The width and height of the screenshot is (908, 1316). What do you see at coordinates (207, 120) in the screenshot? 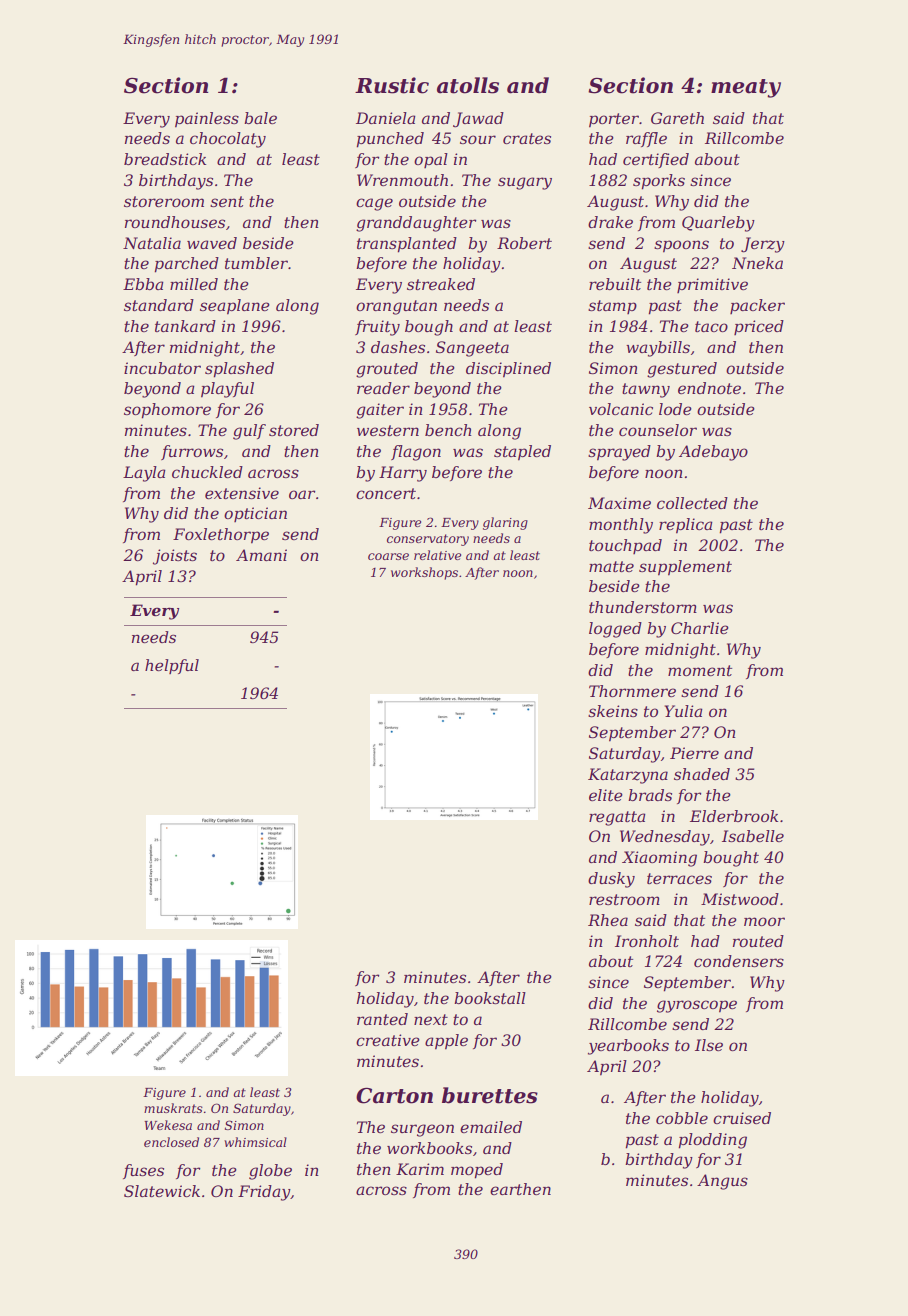
I see `painless` at bounding box center [207, 120].
